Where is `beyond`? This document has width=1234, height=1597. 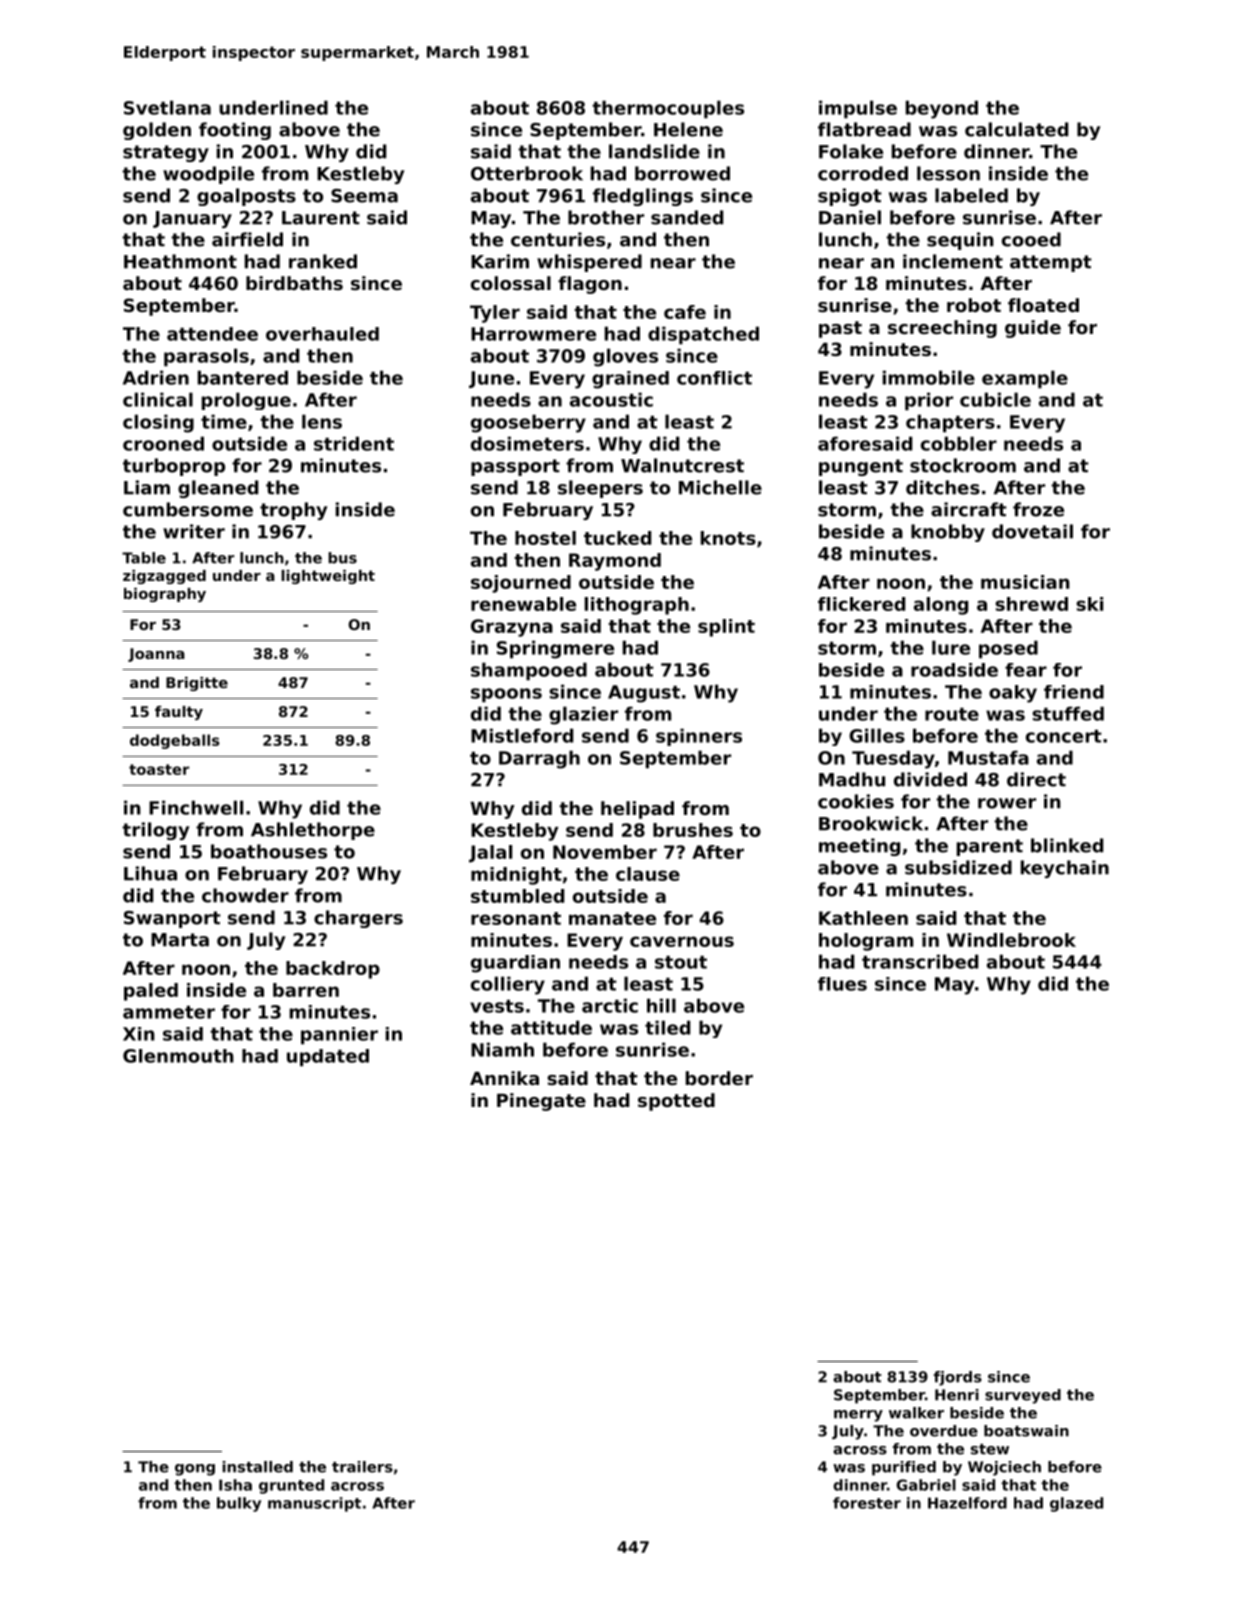
beyond is located at coordinates (942, 109).
